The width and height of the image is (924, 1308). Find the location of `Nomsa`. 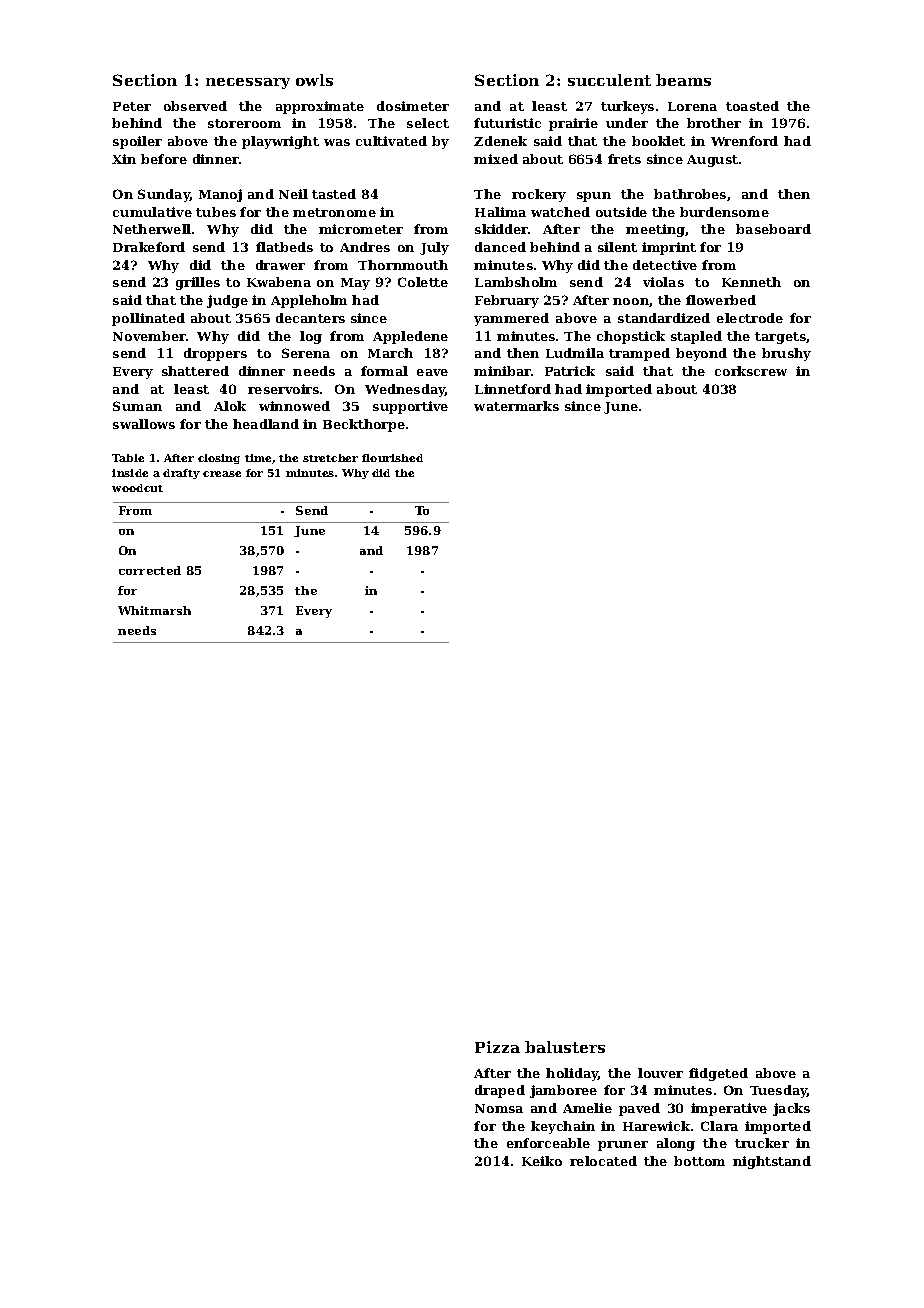

Nomsa is located at coordinates (499, 1108).
